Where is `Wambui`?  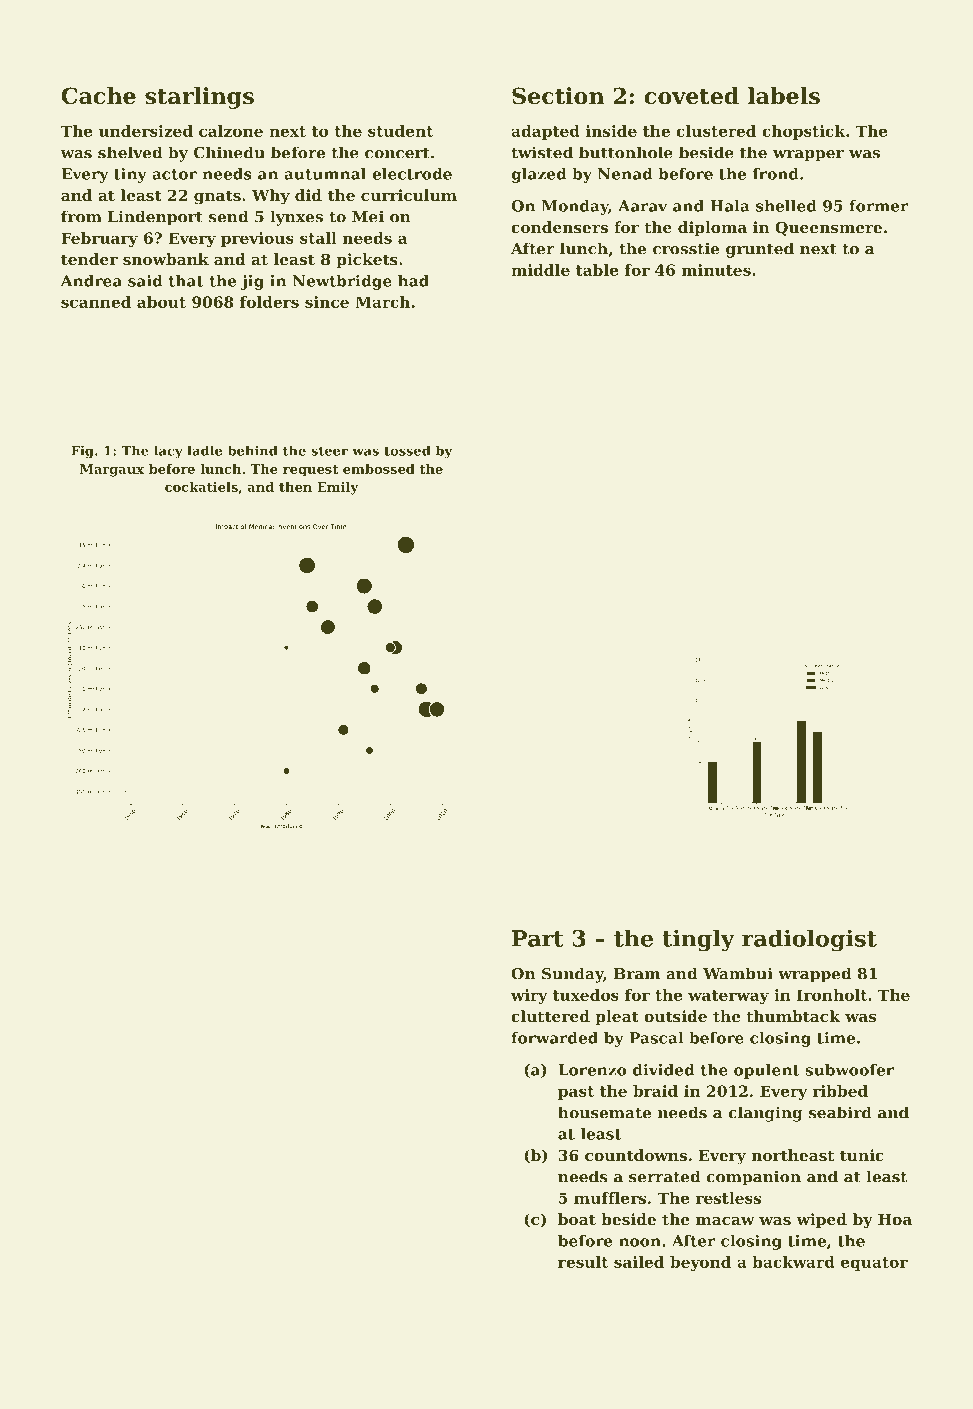 Wambui is located at coordinates (738, 973).
